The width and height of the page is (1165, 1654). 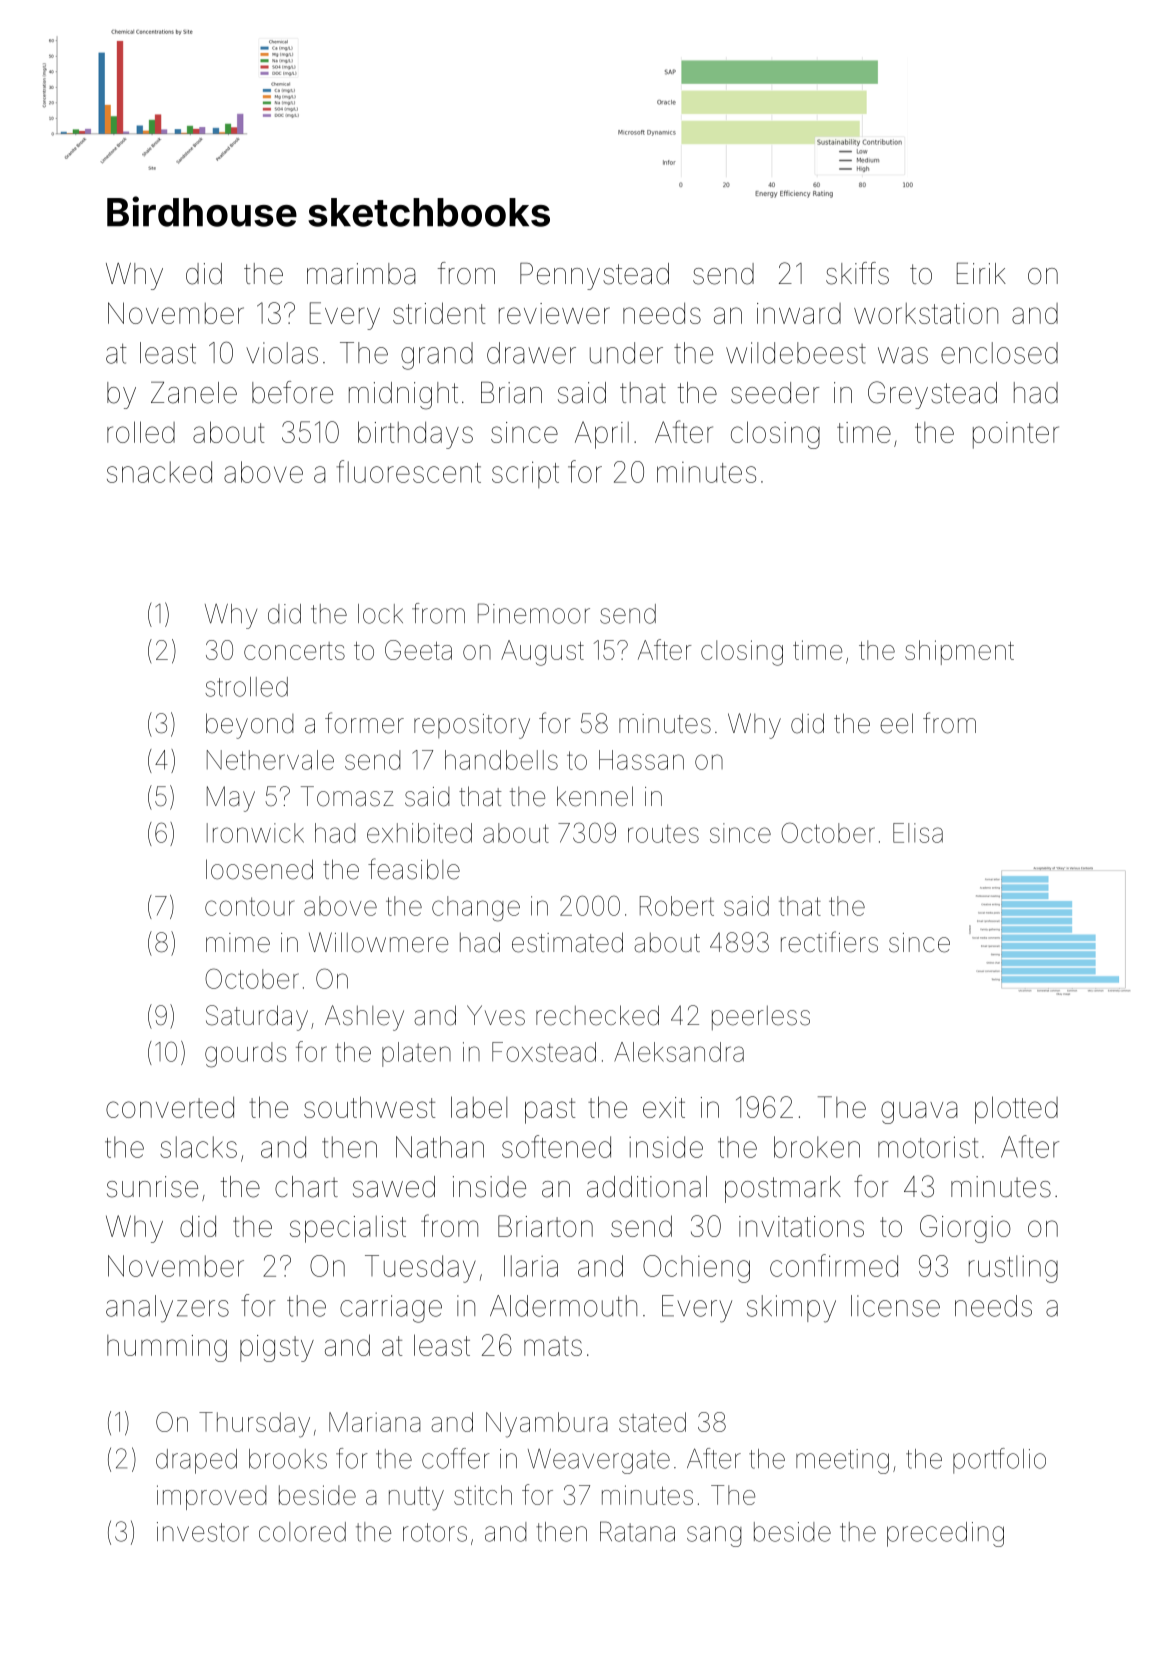 What do you see at coordinates (896, 723) in the page?
I see `eel` at bounding box center [896, 723].
